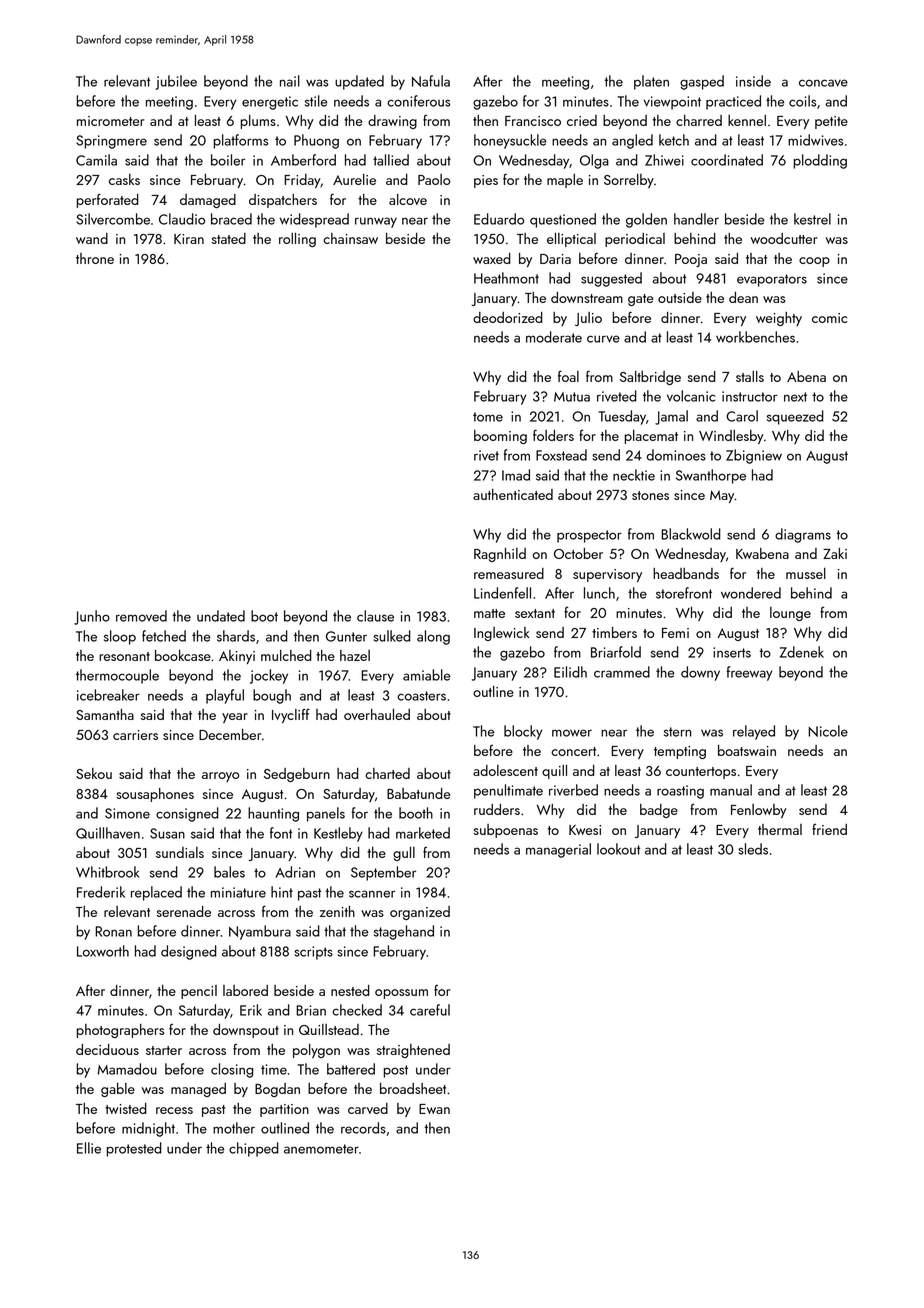 Image resolution: width=924 pixels, height=1308 pixels. What do you see at coordinates (141, 616) in the screenshot?
I see `removed` at bounding box center [141, 616].
